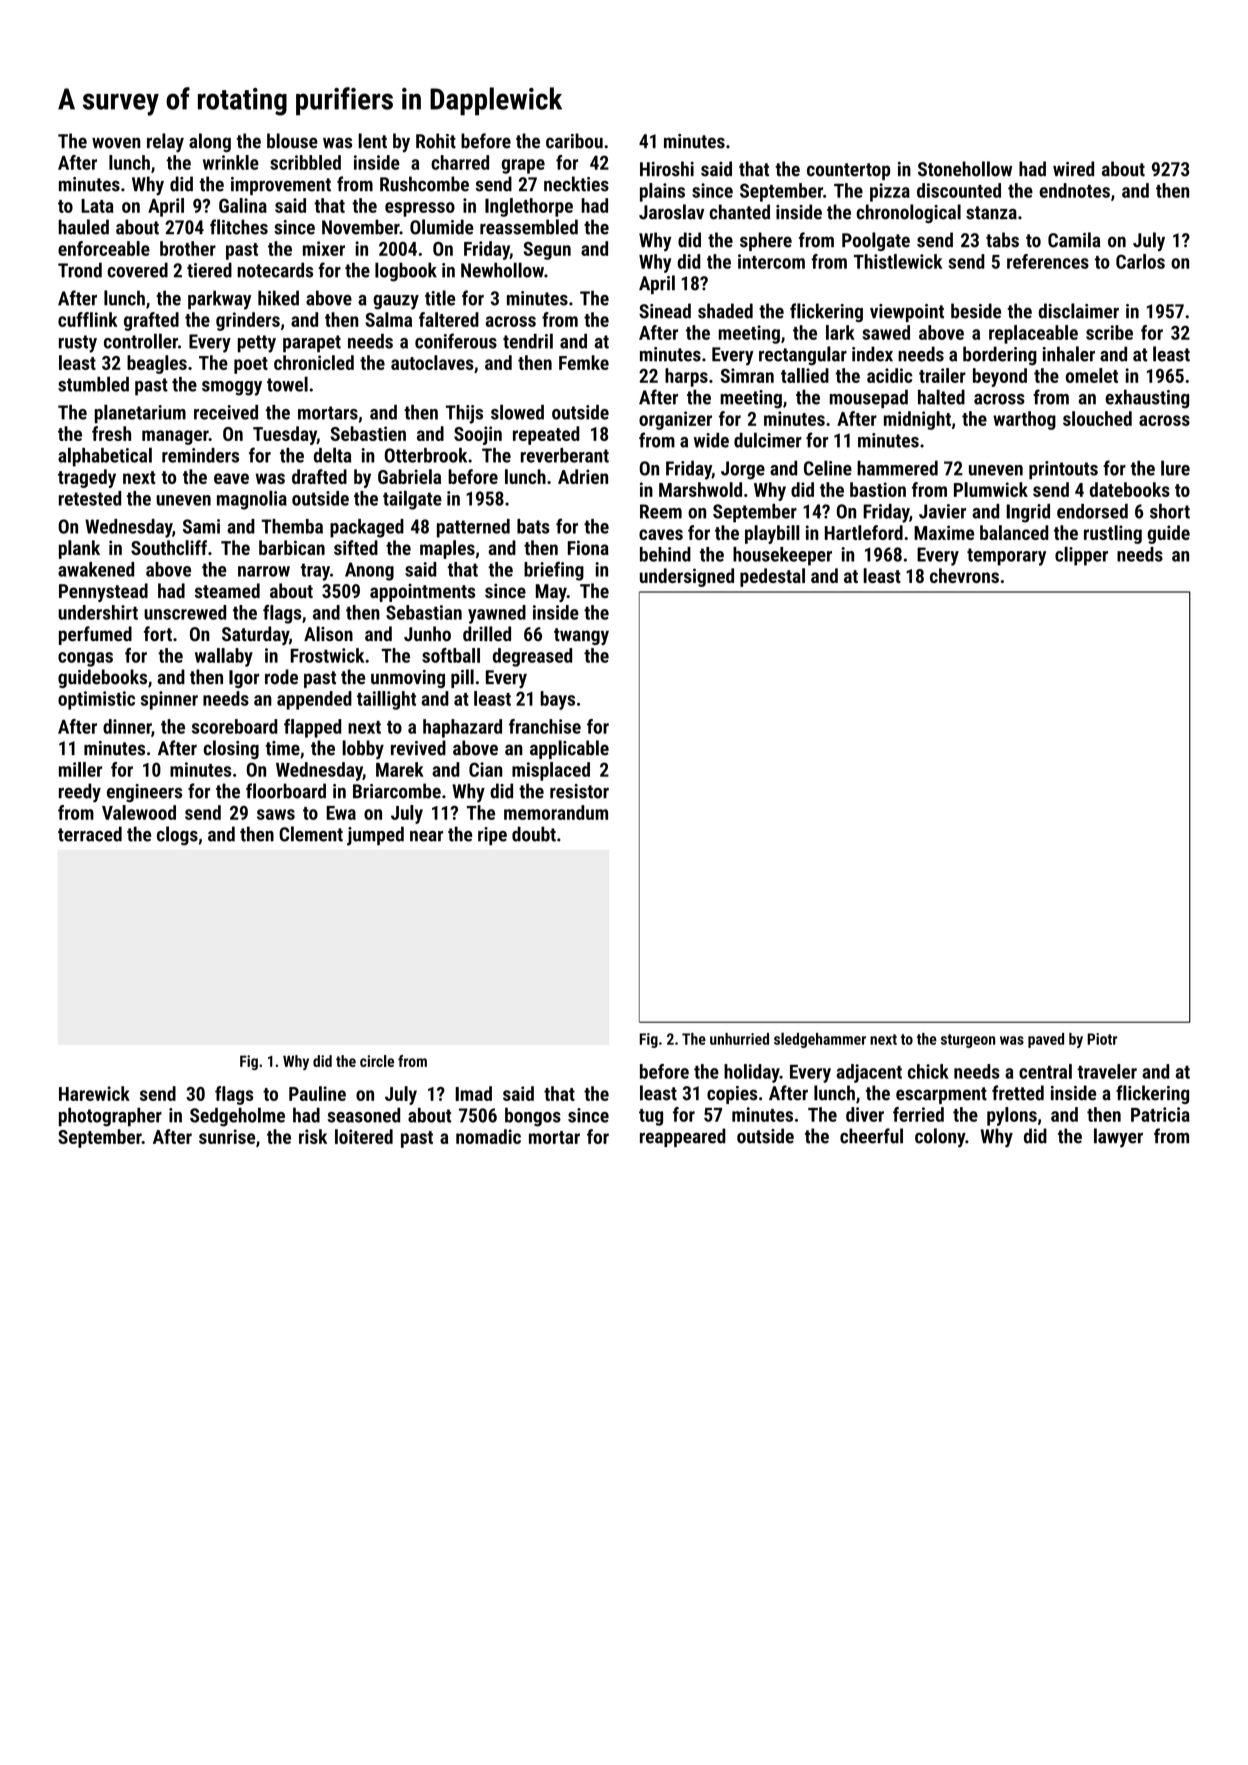 This page has height=1765, width=1248. What do you see at coordinates (324, 248) in the page?
I see `mixer` at bounding box center [324, 248].
